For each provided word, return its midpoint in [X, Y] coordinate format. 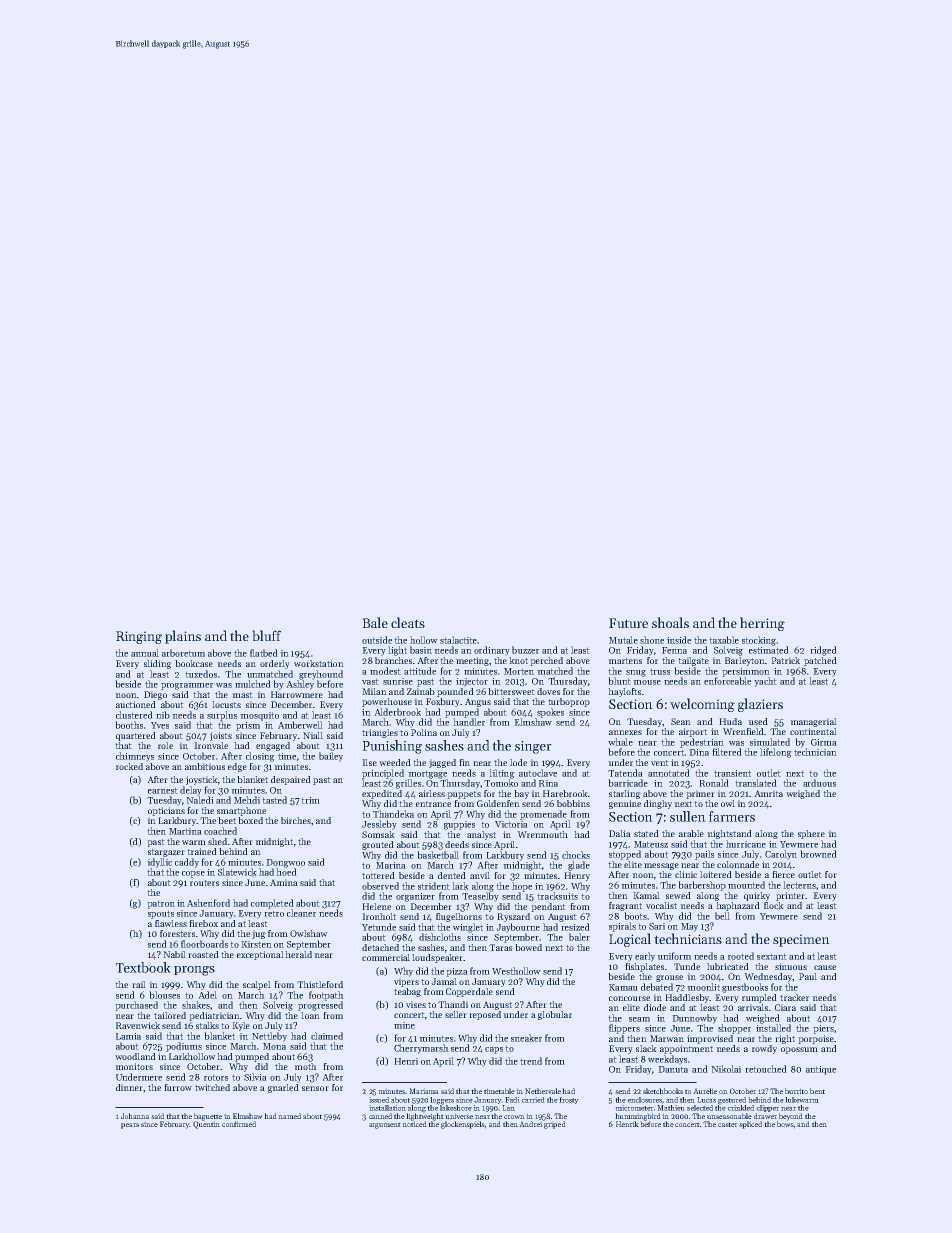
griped [555, 1125]
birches [296, 820]
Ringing [139, 637]
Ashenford [208, 903]
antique [821, 1070]
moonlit [703, 987]
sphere [811, 834]
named [289, 1116]
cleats [408, 622]
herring [762, 624]
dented [452, 875]
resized [575, 927]
